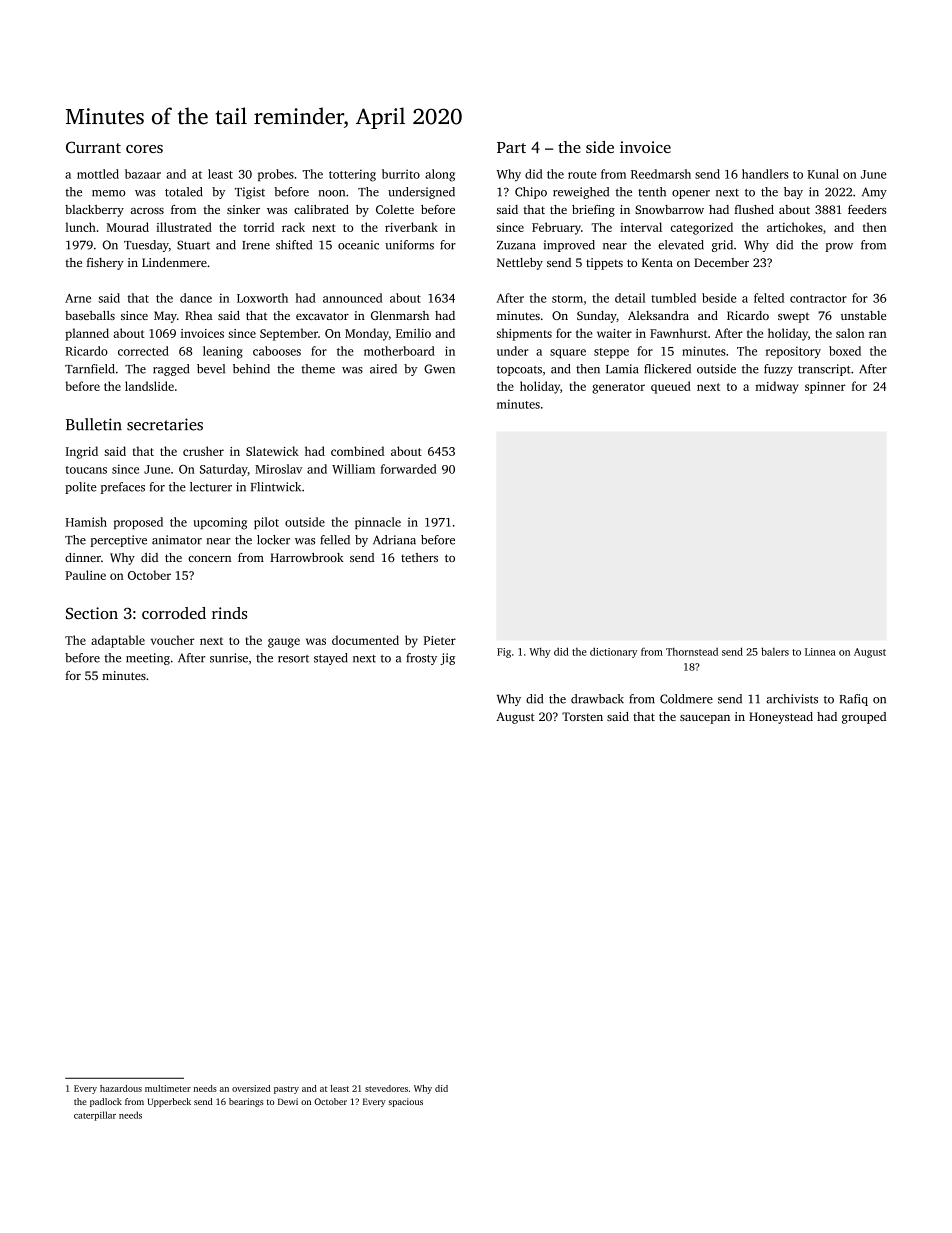  I want to click on stevedores, so click(386, 1088).
